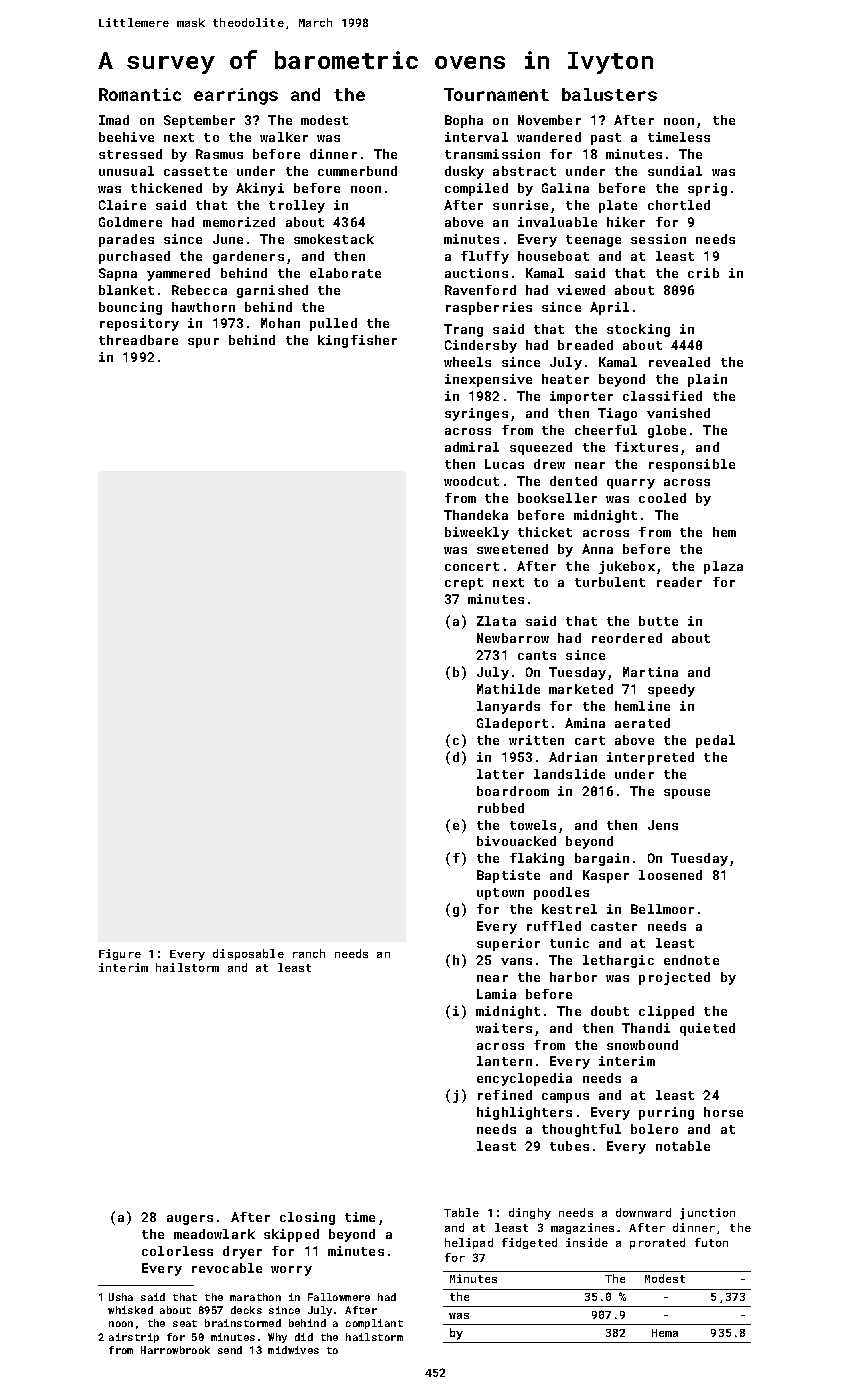  What do you see at coordinates (126, 137) in the document?
I see `beehive` at bounding box center [126, 137].
